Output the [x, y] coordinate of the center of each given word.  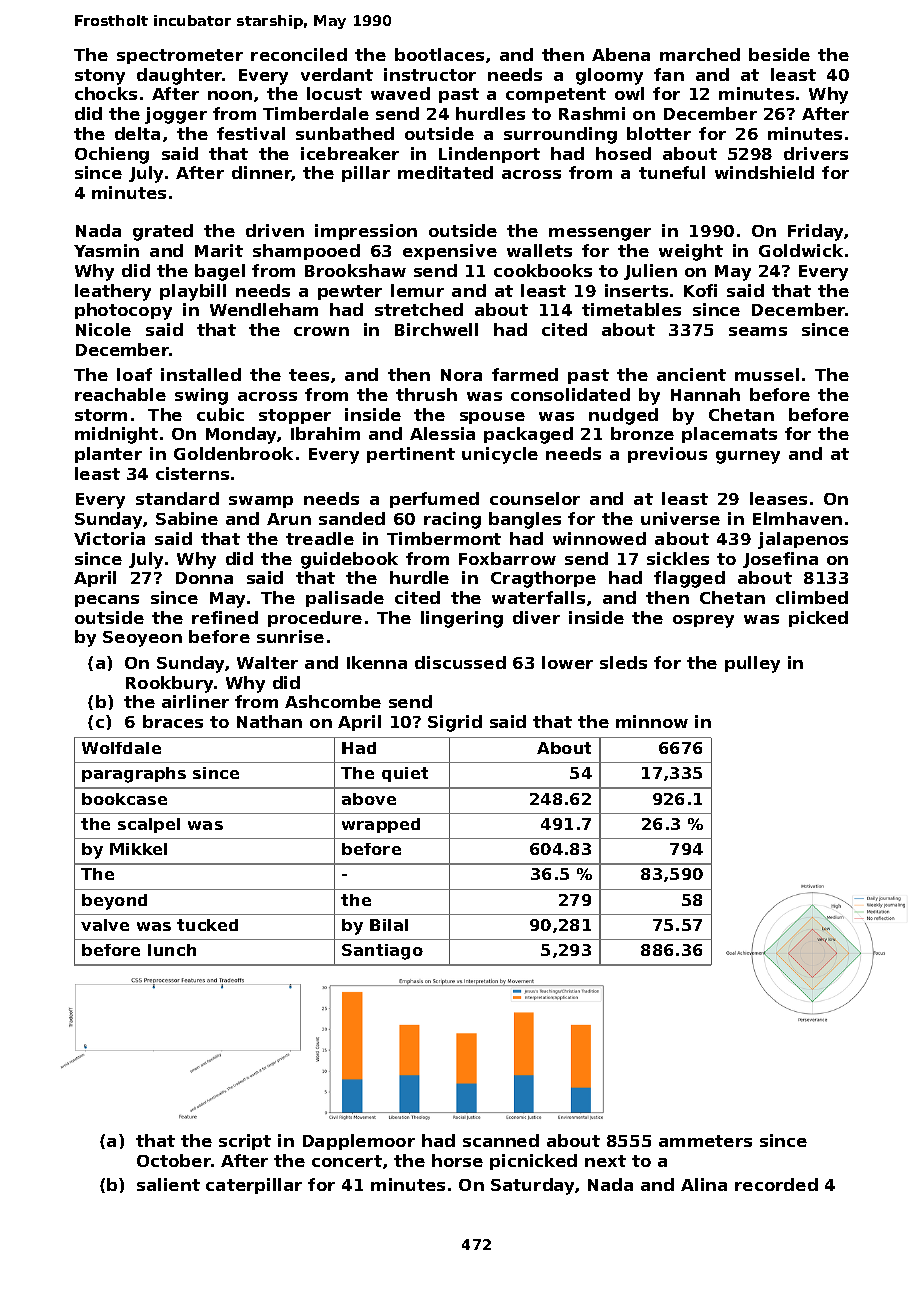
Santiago [382, 952]
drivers [816, 153]
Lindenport [489, 155]
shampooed [306, 252]
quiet [405, 774]
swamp [261, 502]
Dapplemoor [359, 1142]
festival [251, 133]
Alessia [442, 433]
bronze [642, 433]
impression [366, 232]
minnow [652, 721]
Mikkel [138, 849]
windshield [764, 172]
